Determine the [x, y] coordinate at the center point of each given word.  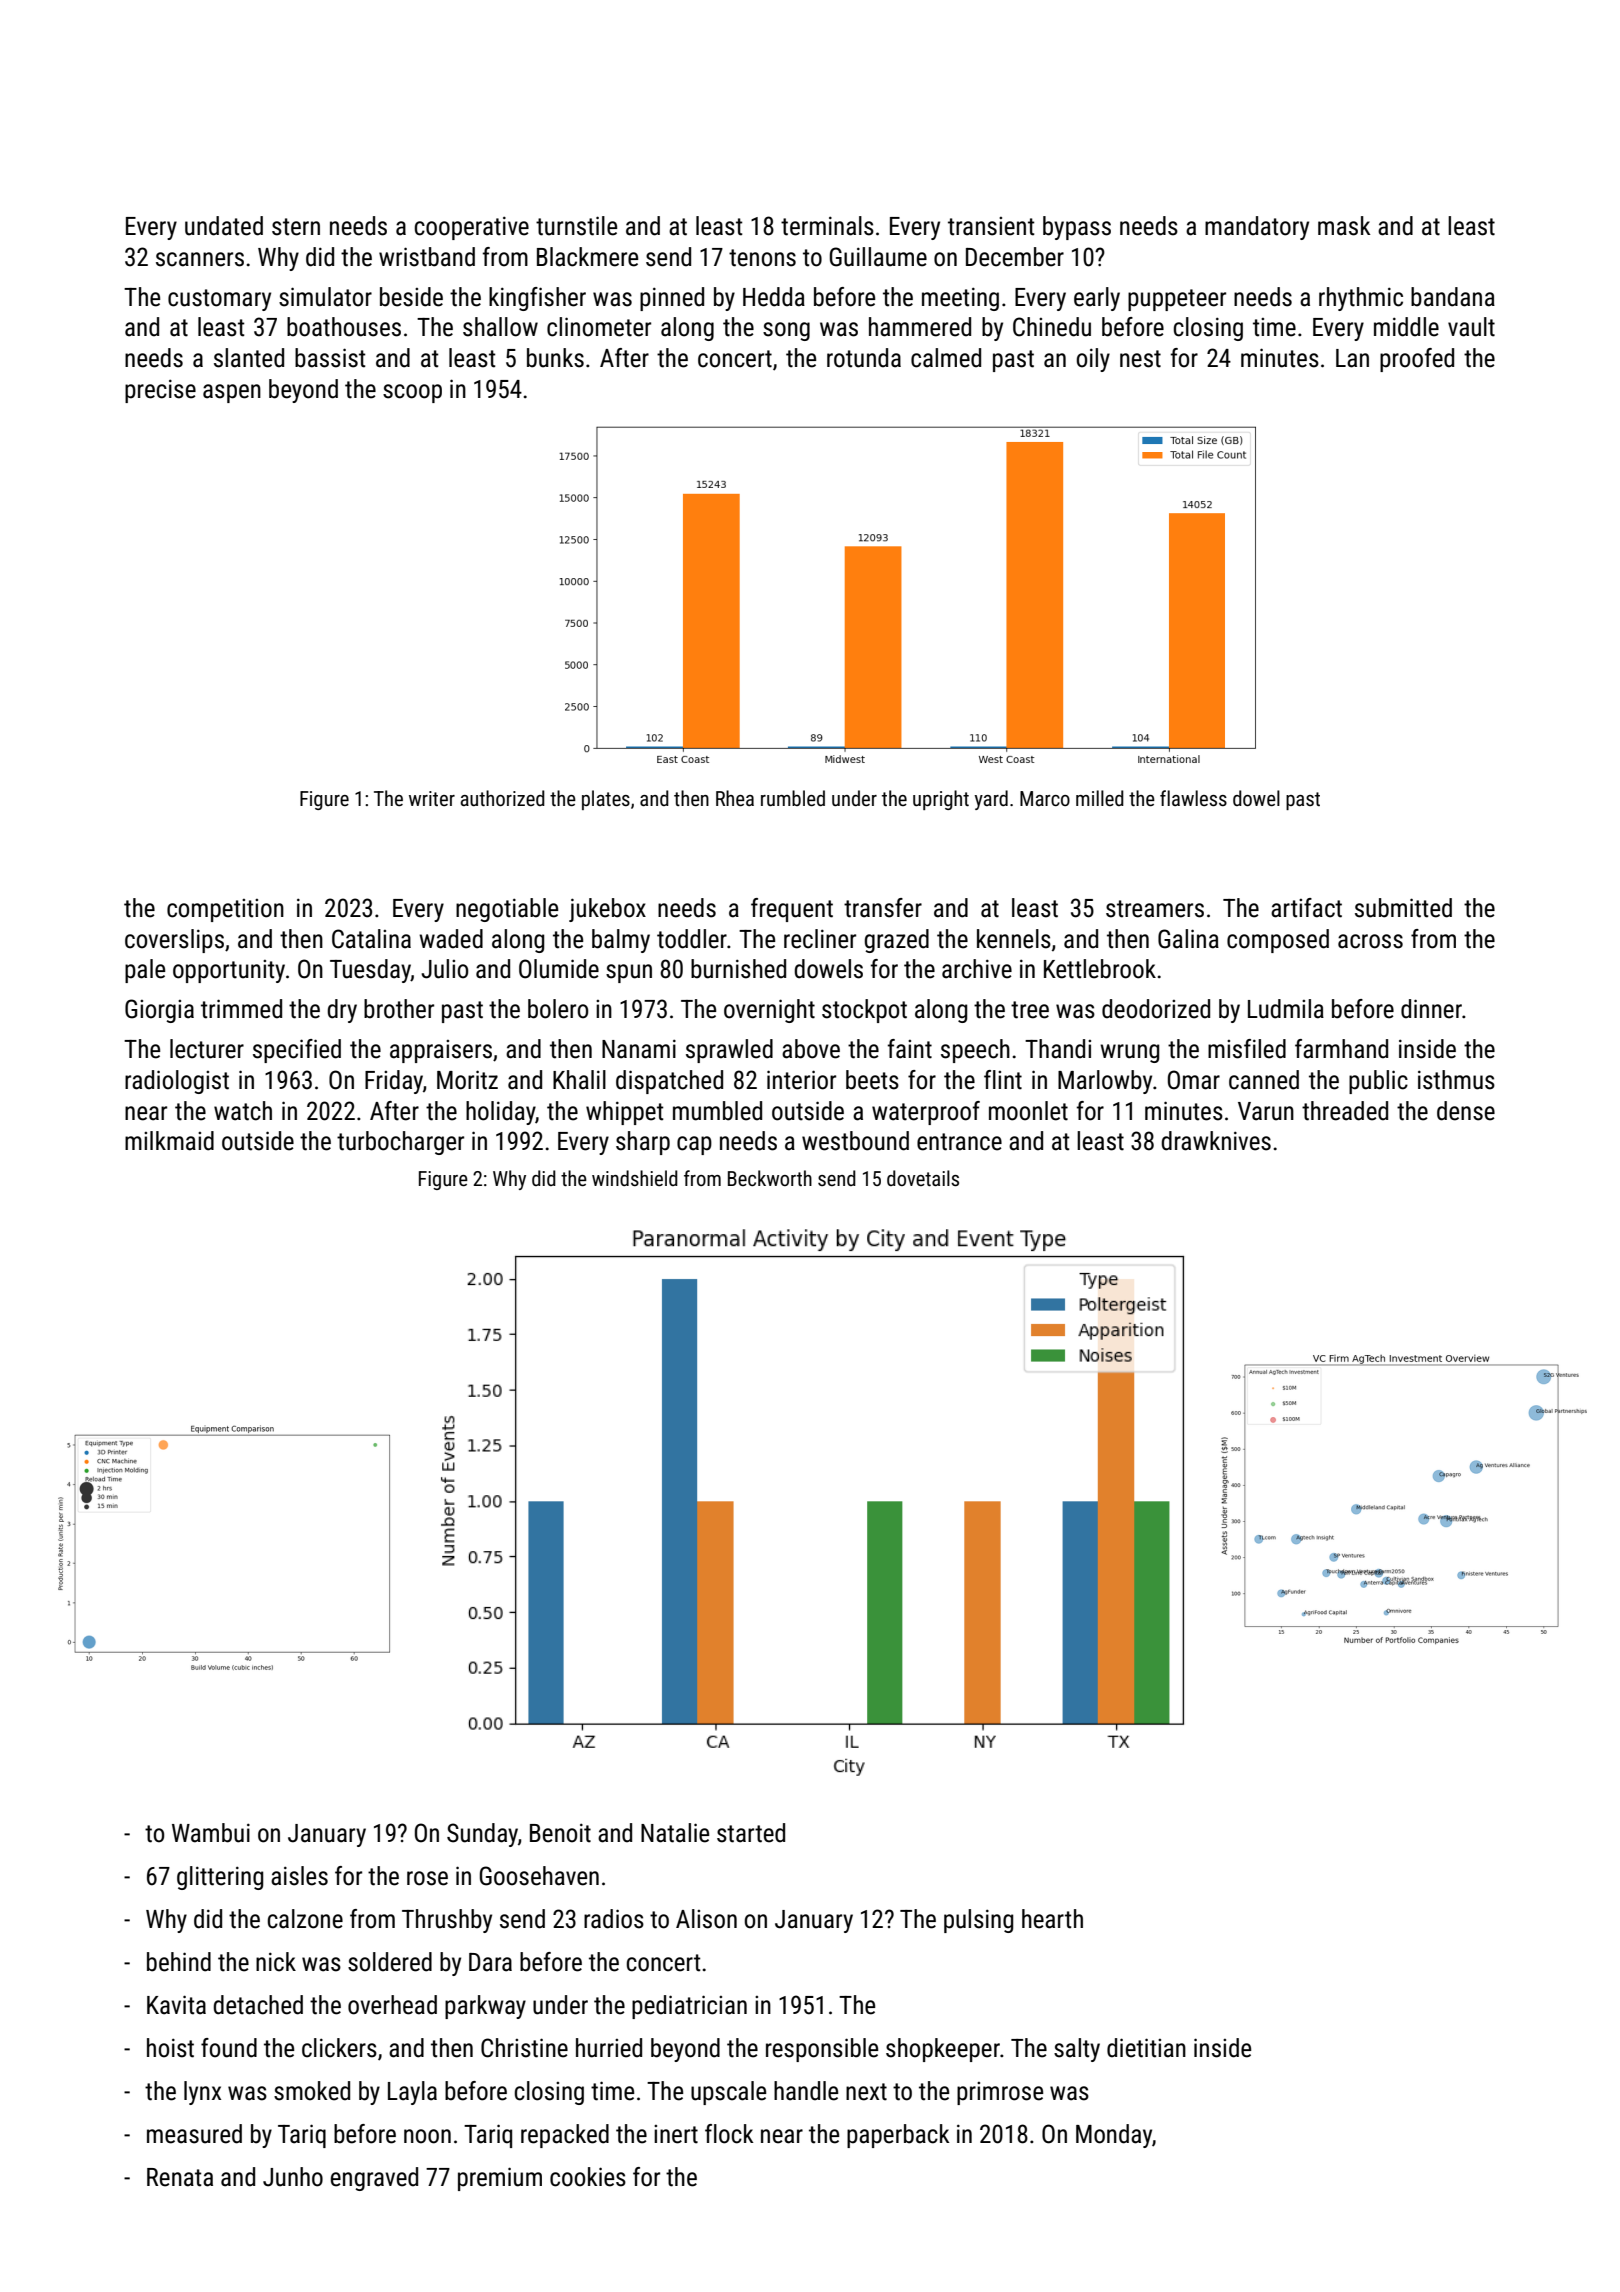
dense [1466, 1111]
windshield [635, 1178]
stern [296, 227]
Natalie [675, 1833]
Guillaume [878, 257]
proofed [1417, 360]
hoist [170, 2048]
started [751, 1833]
